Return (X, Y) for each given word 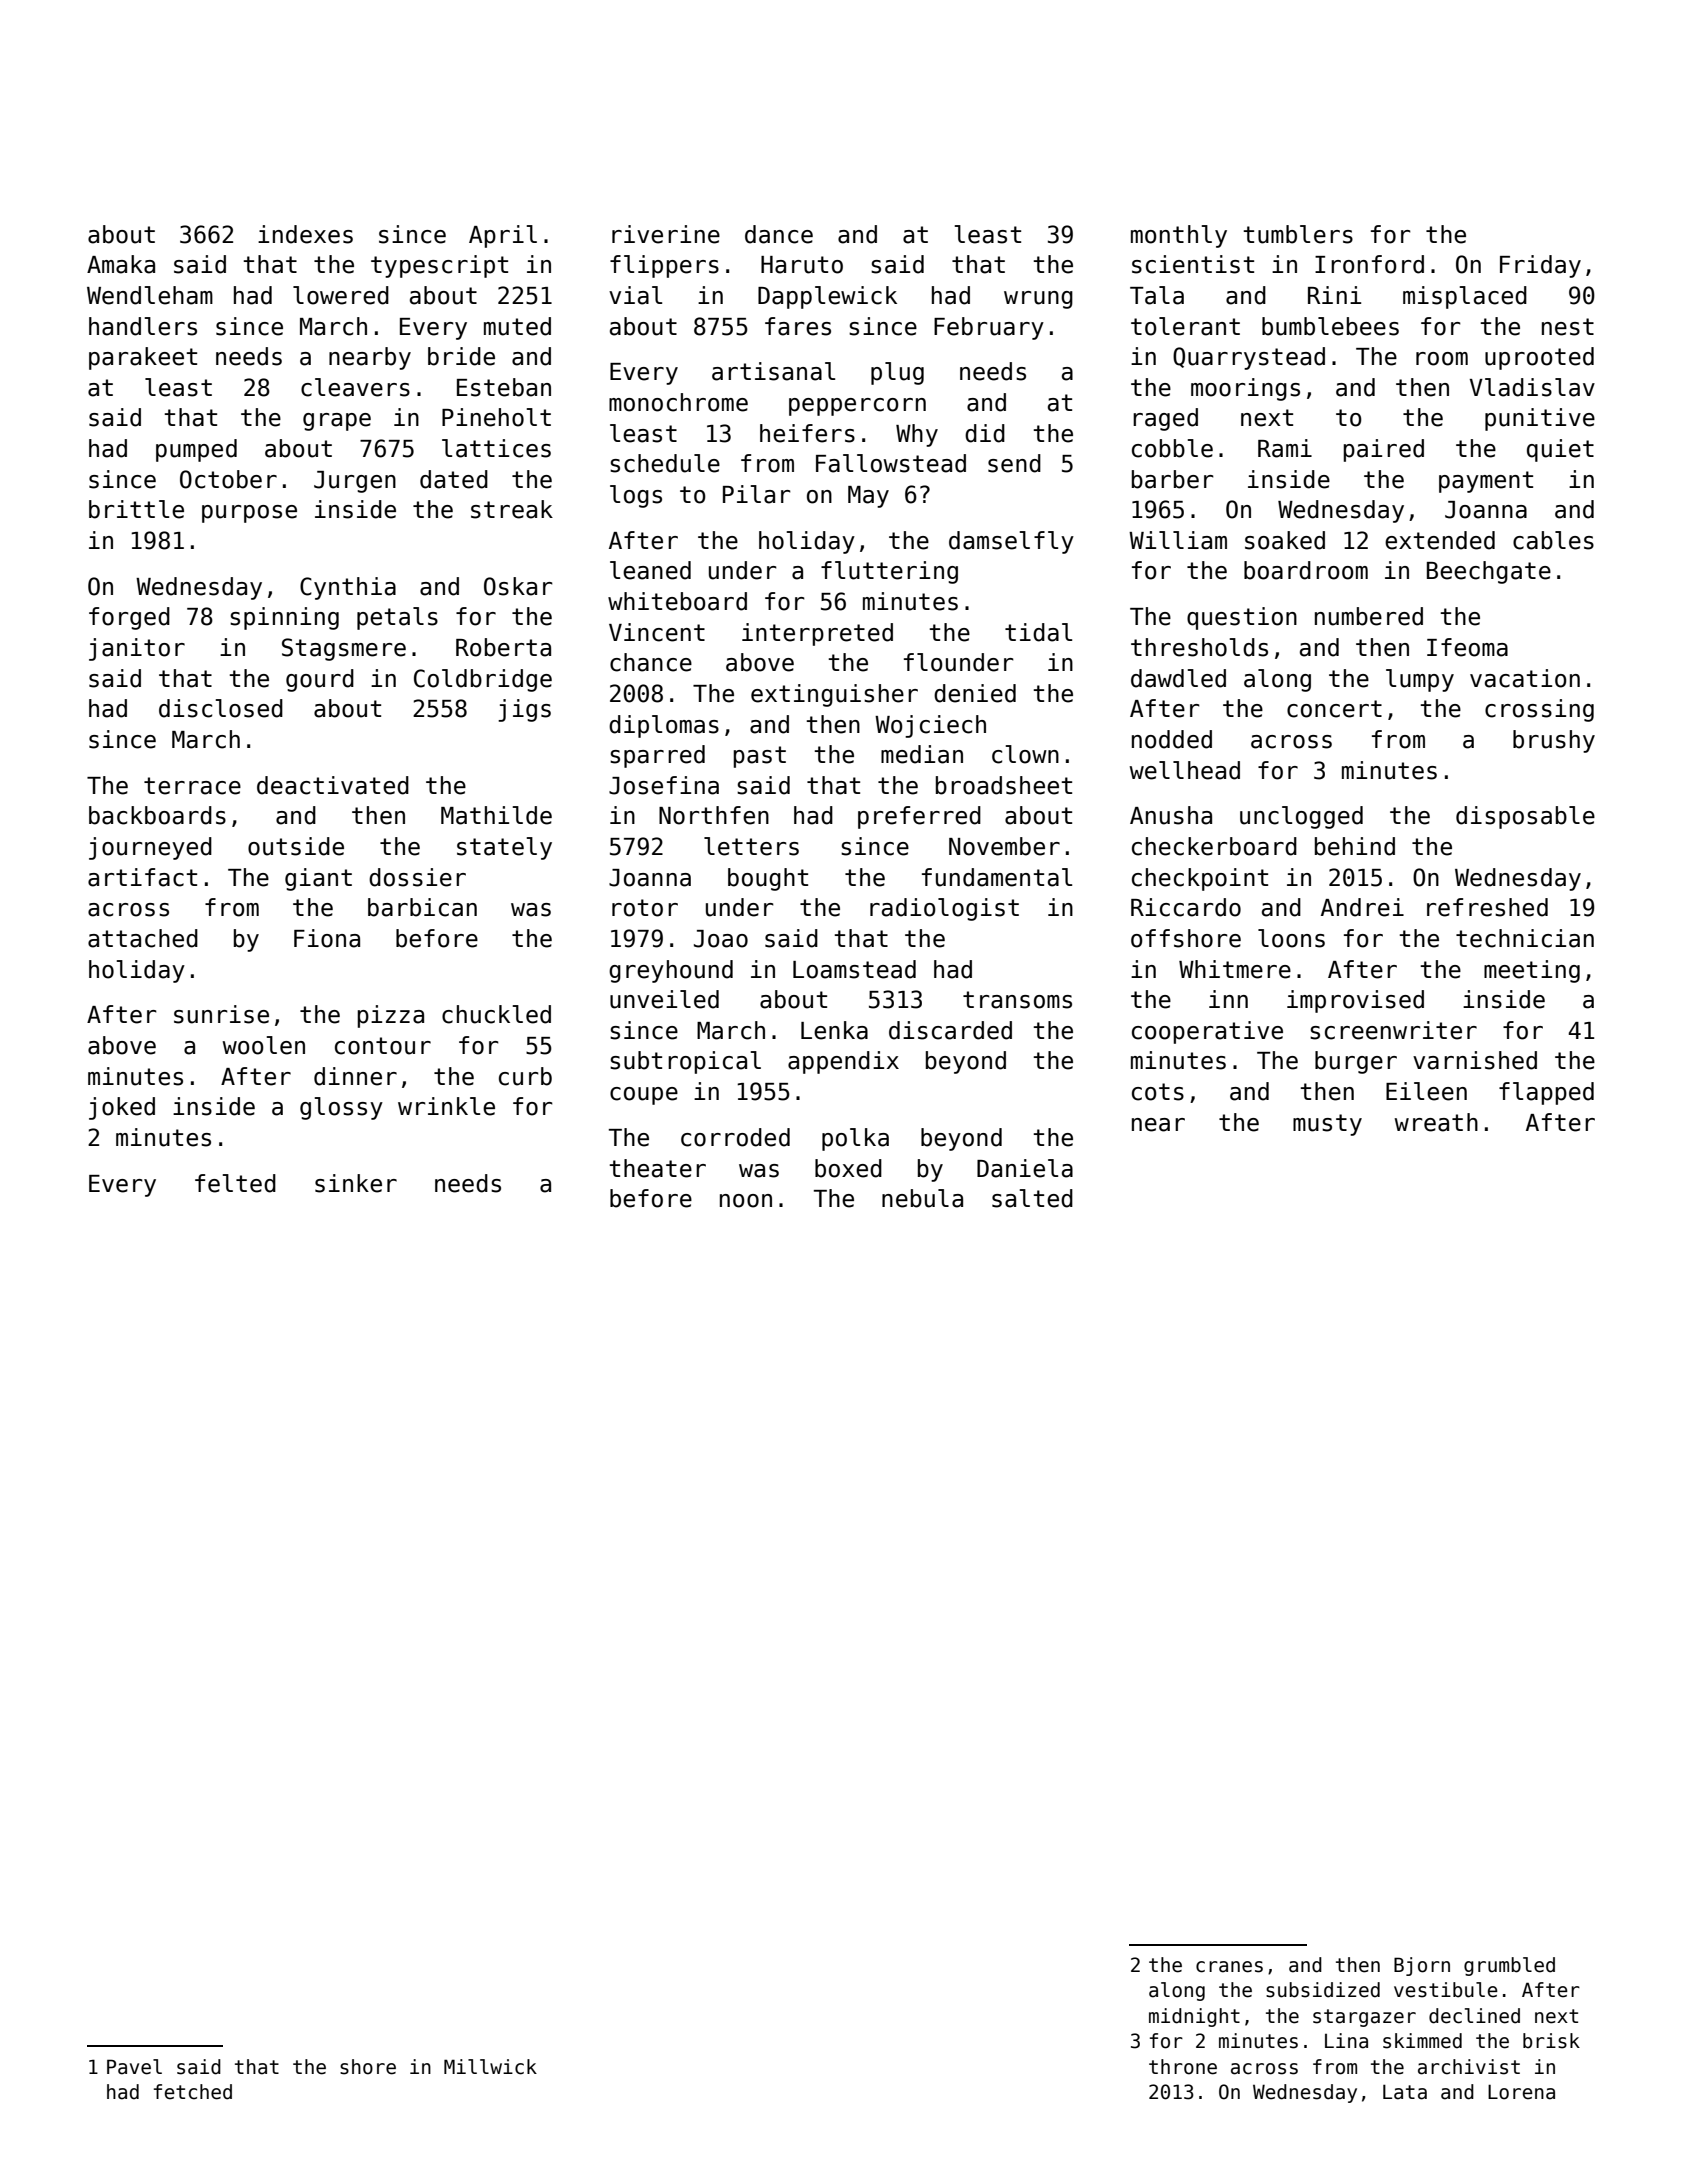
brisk (1551, 2041)
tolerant (1185, 326)
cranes (1229, 1967)
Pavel (134, 2067)
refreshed (1487, 907)
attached (143, 938)
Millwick (490, 2067)
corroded (735, 1137)
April (503, 236)
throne (1183, 2067)
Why (917, 435)
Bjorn (1422, 1966)
